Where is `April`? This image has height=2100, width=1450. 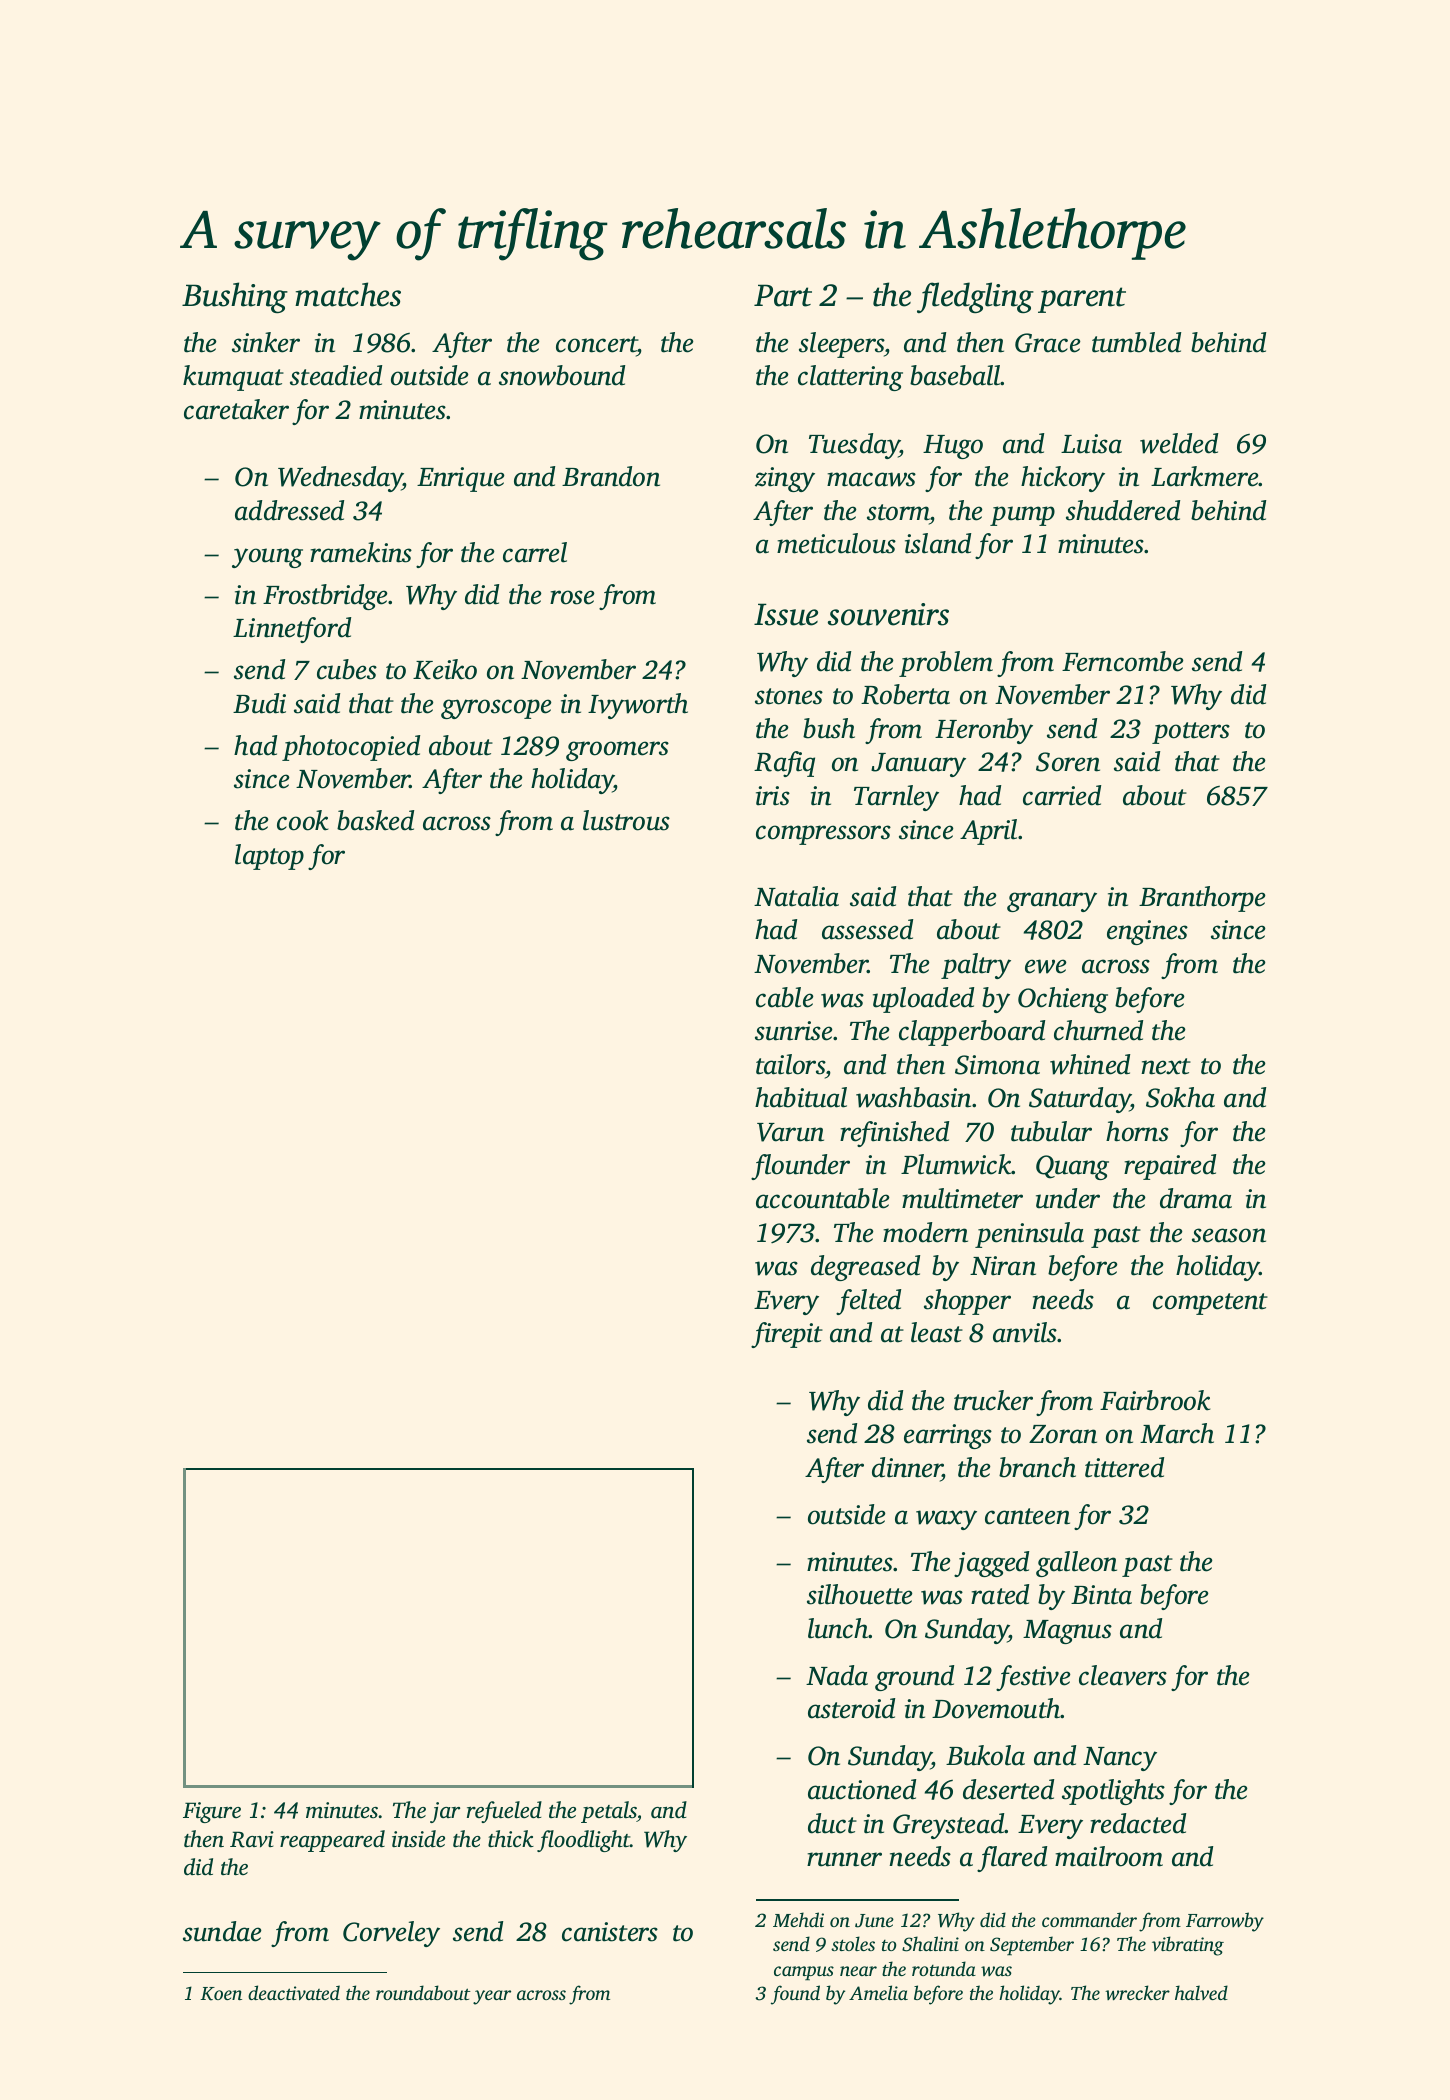 April is located at coordinates (988, 832).
